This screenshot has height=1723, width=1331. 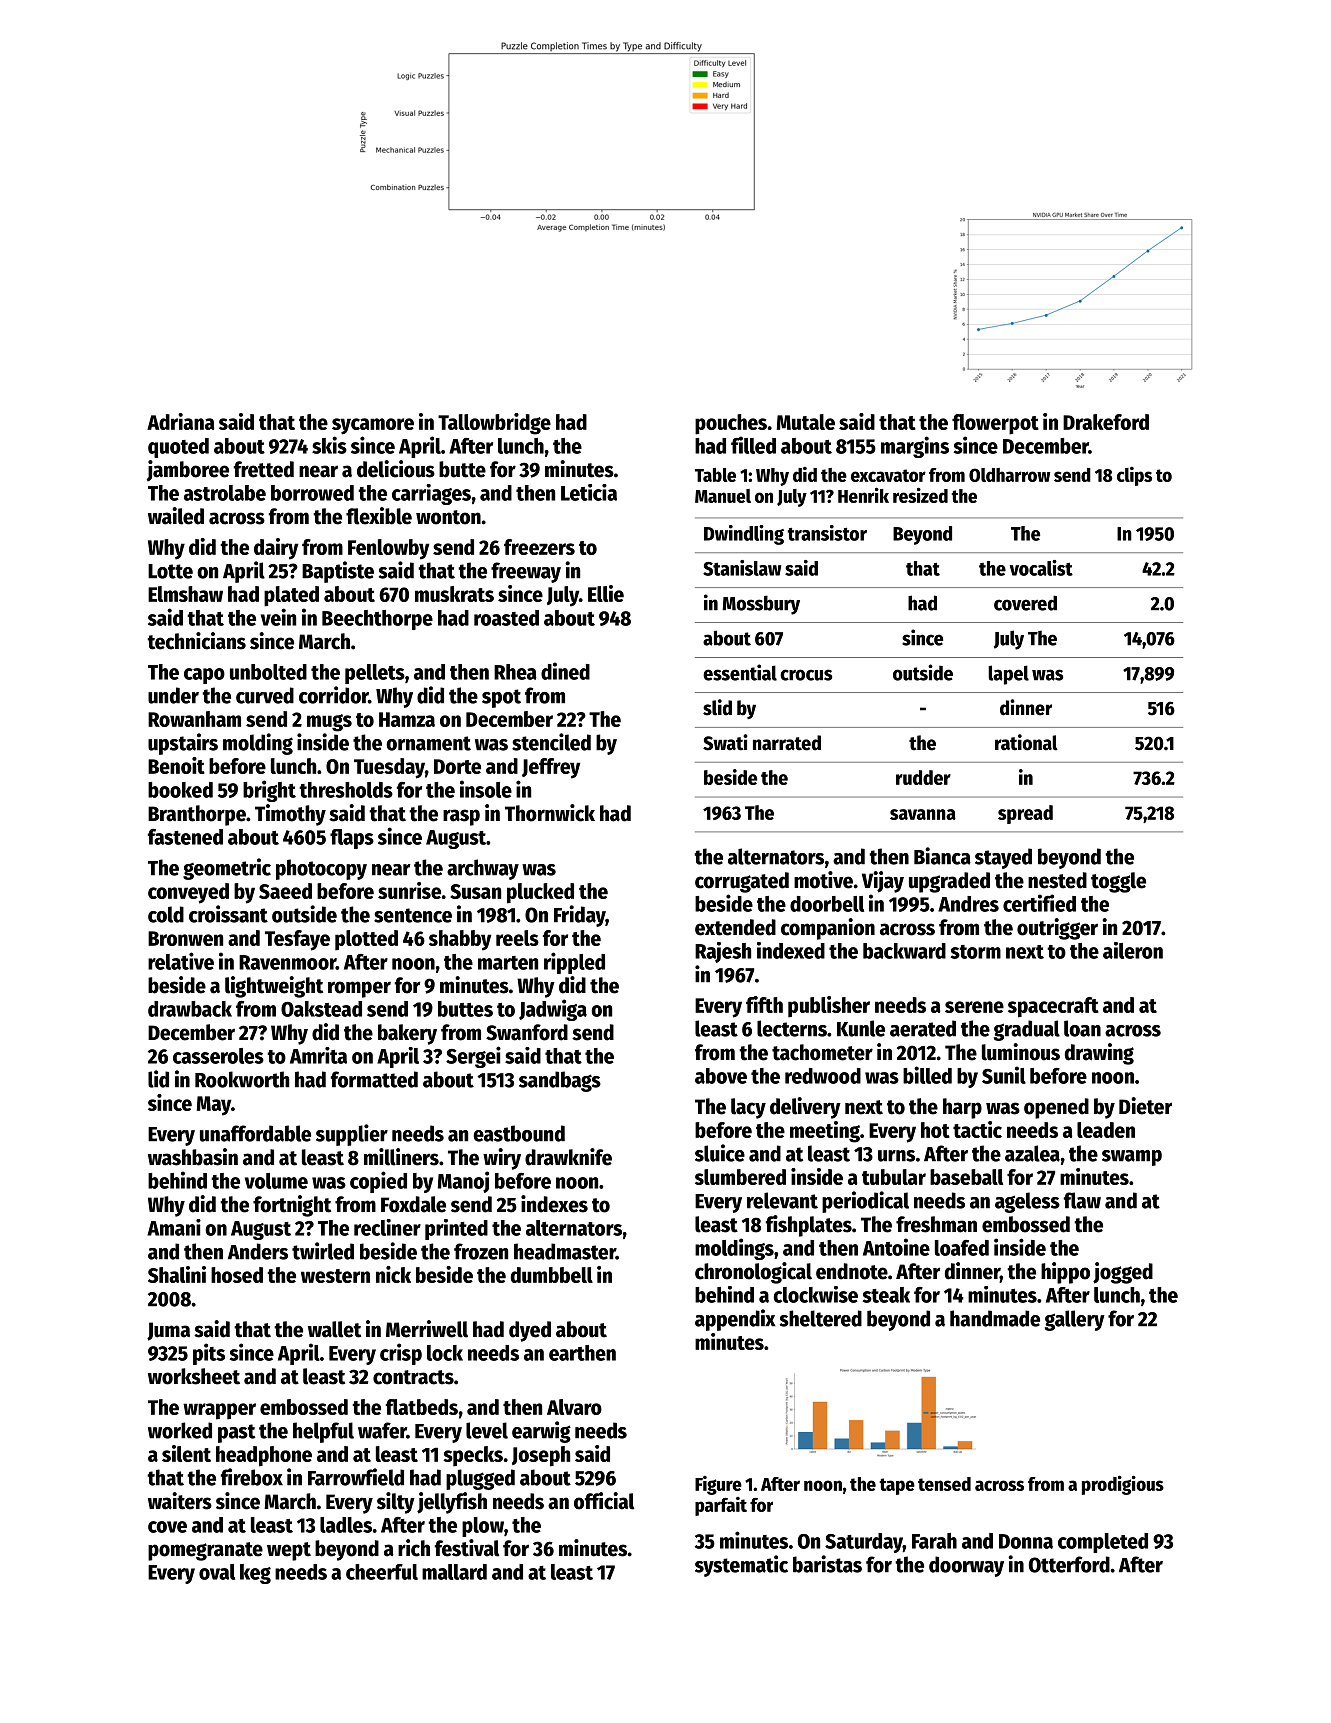 What do you see at coordinates (897, 1486) in the screenshot?
I see `tape` at bounding box center [897, 1486].
